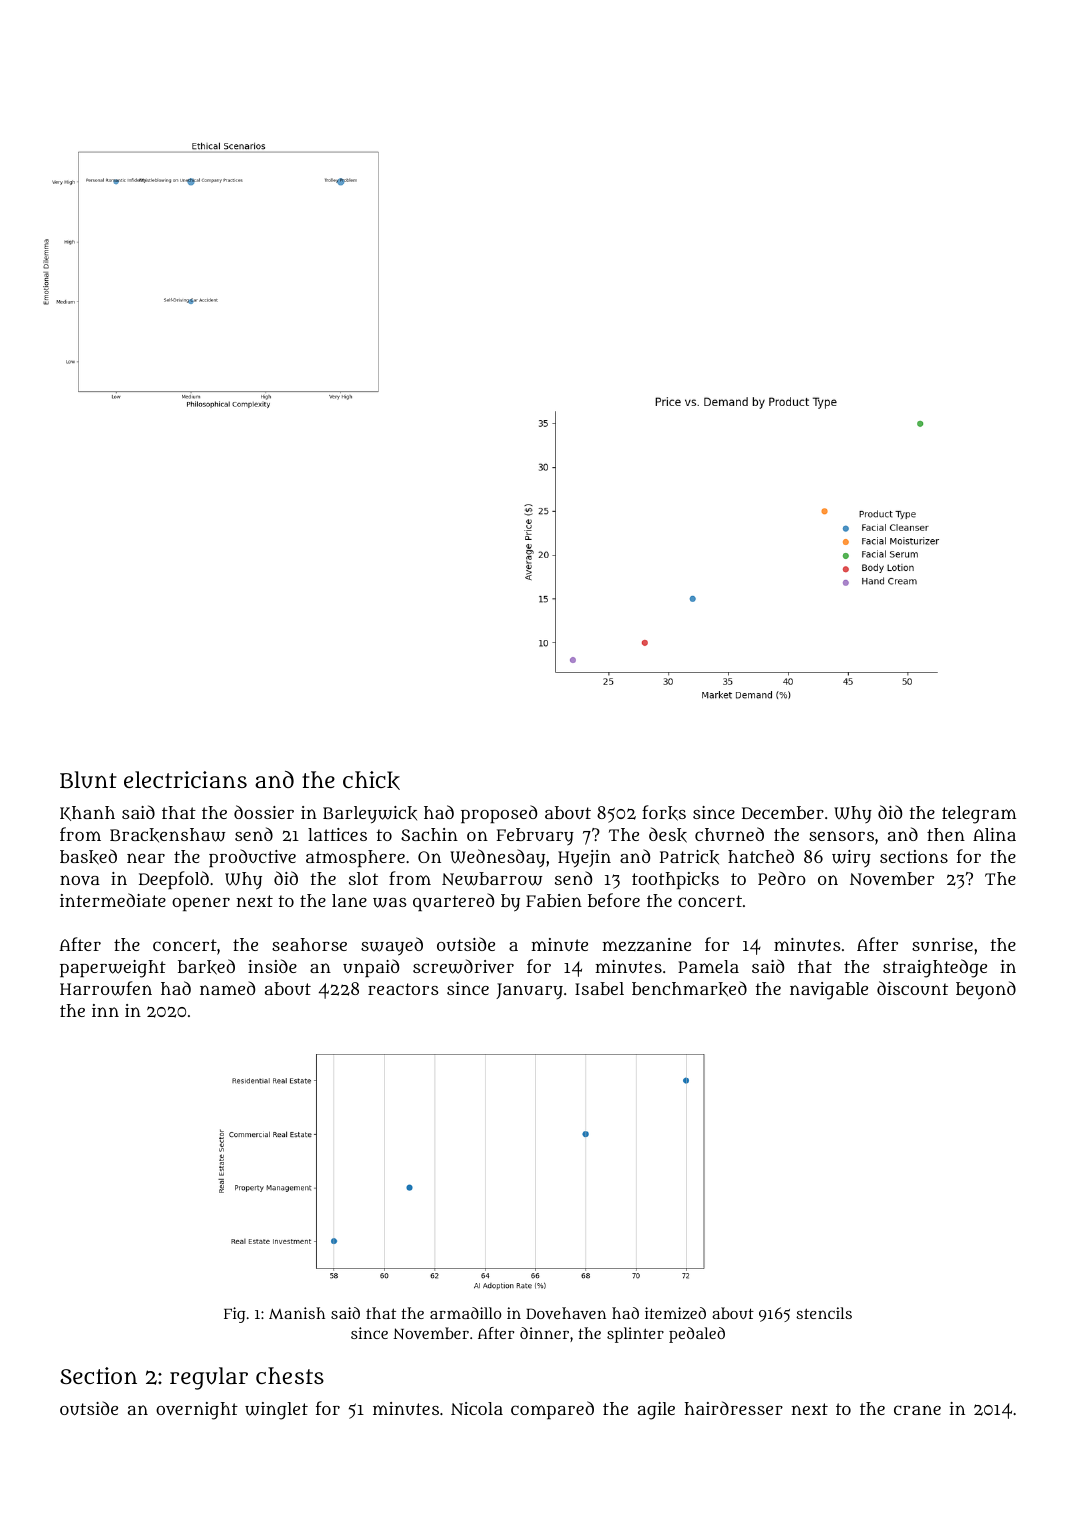 The height and width of the page is (1522, 1076). Describe the element at coordinates (227, 988) in the page. I see `named` at that location.
